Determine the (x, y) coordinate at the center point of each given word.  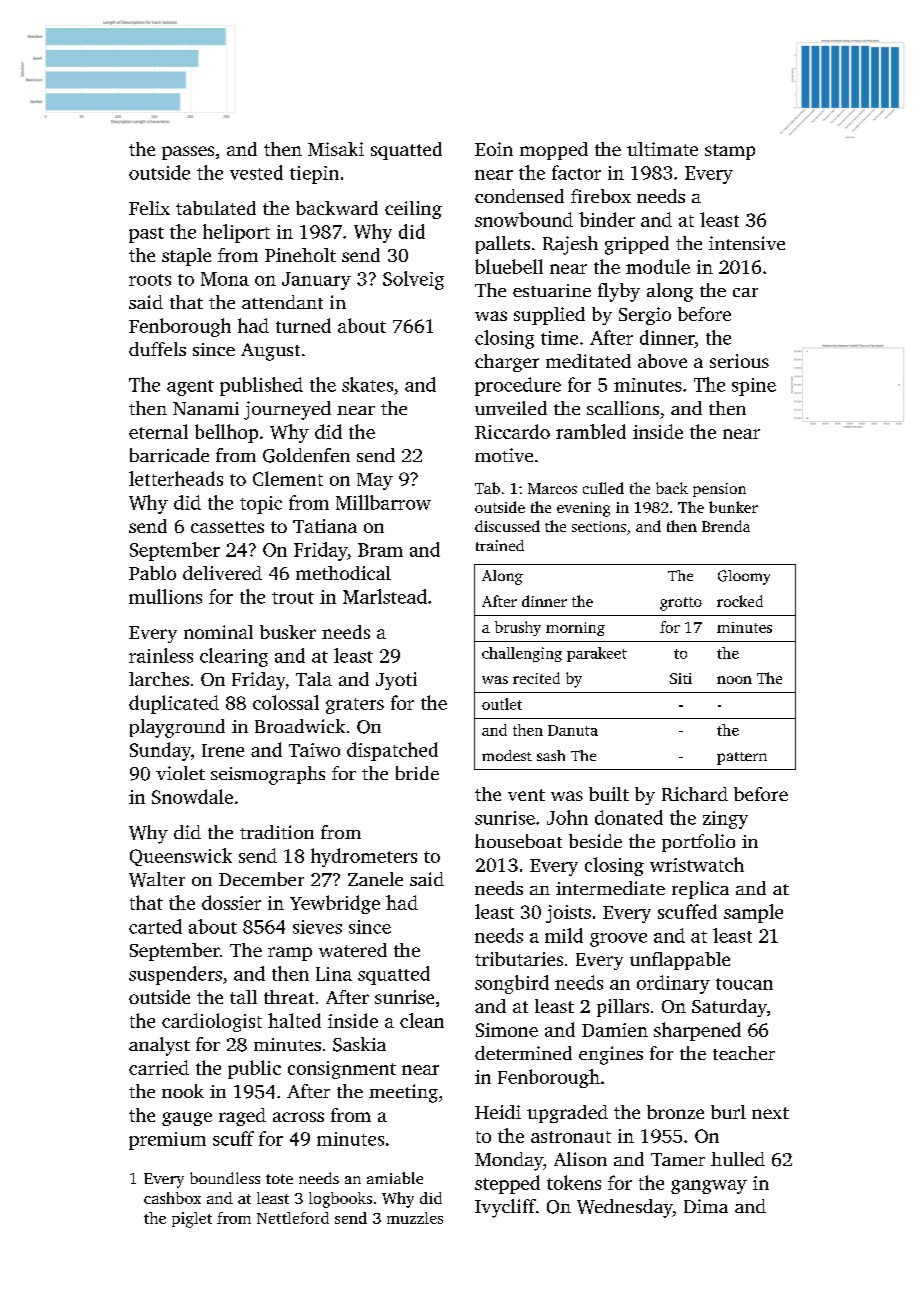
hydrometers (364, 857)
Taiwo (314, 750)
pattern (742, 758)
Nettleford (293, 1218)
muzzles (415, 1218)
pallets (503, 245)
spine (754, 387)
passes (188, 153)
